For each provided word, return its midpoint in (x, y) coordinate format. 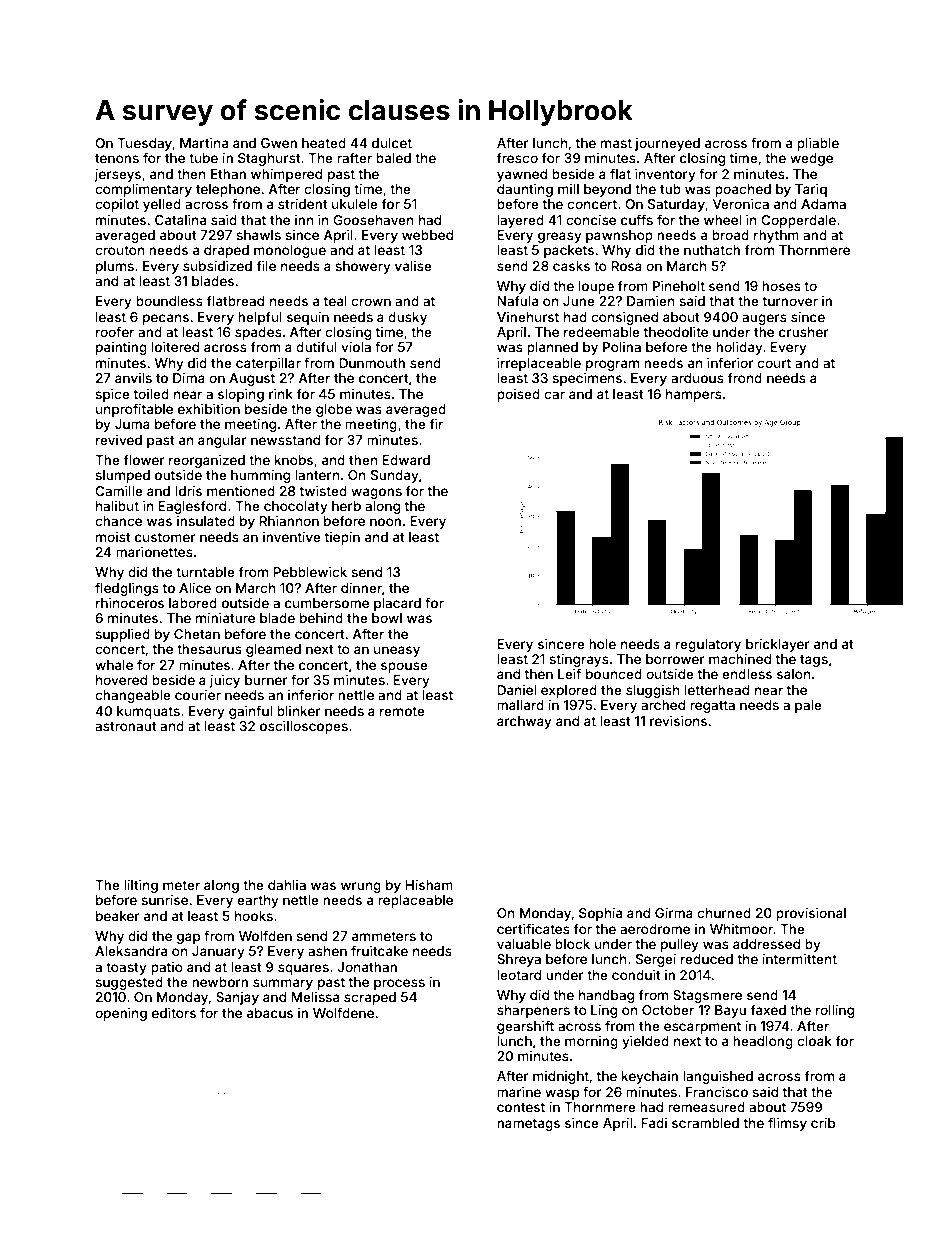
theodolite (676, 332)
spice (112, 395)
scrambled (705, 1123)
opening (121, 1014)
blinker (299, 711)
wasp (562, 1094)
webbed (427, 235)
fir (436, 423)
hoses (781, 286)
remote (402, 711)
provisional (811, 914)
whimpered (286, 175)
